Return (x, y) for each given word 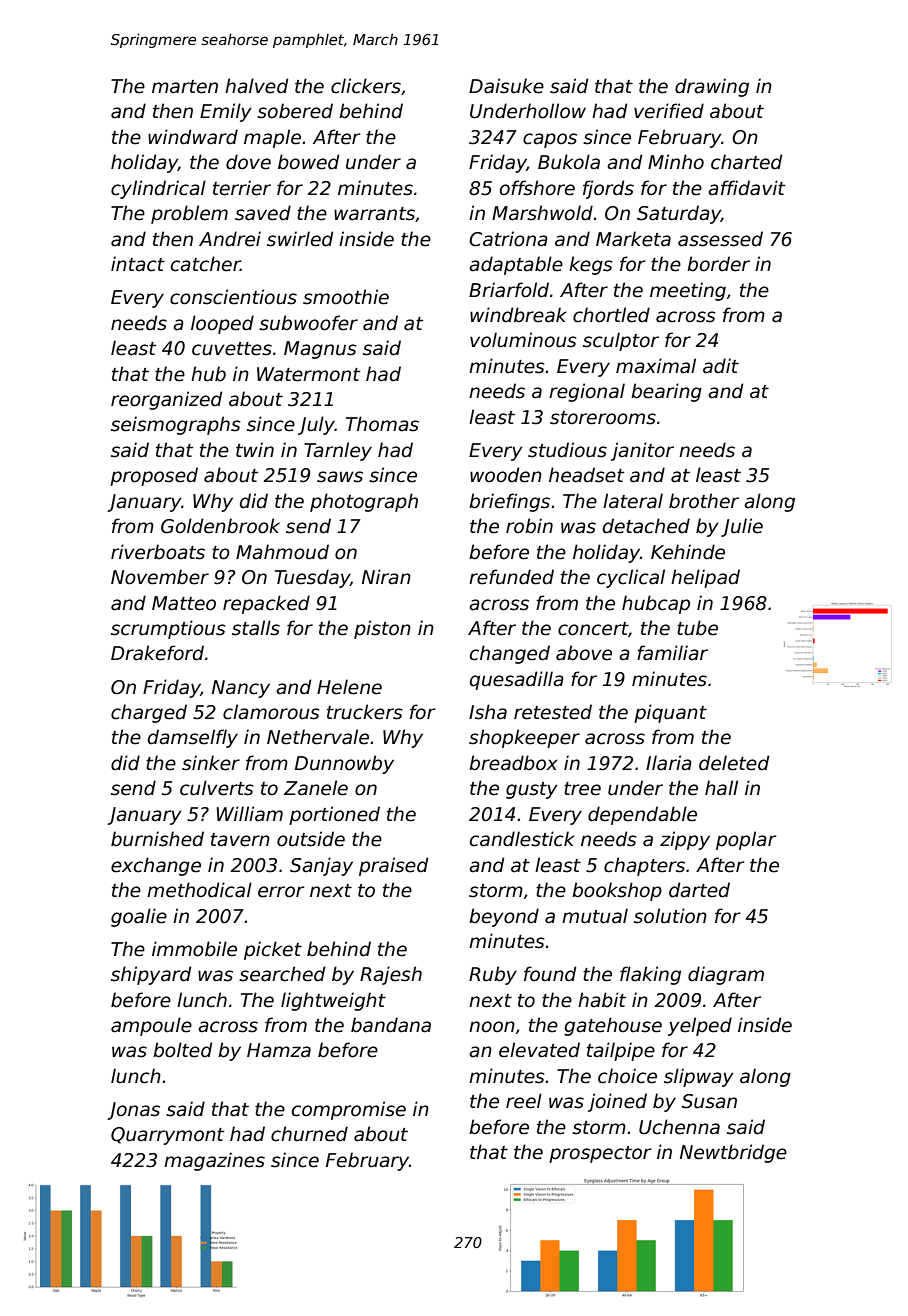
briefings (509, 502)
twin (255, 449)
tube (697, 628)
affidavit (746, 188)
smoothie (346, 297)
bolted (182, 1050)
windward (193, 137)
